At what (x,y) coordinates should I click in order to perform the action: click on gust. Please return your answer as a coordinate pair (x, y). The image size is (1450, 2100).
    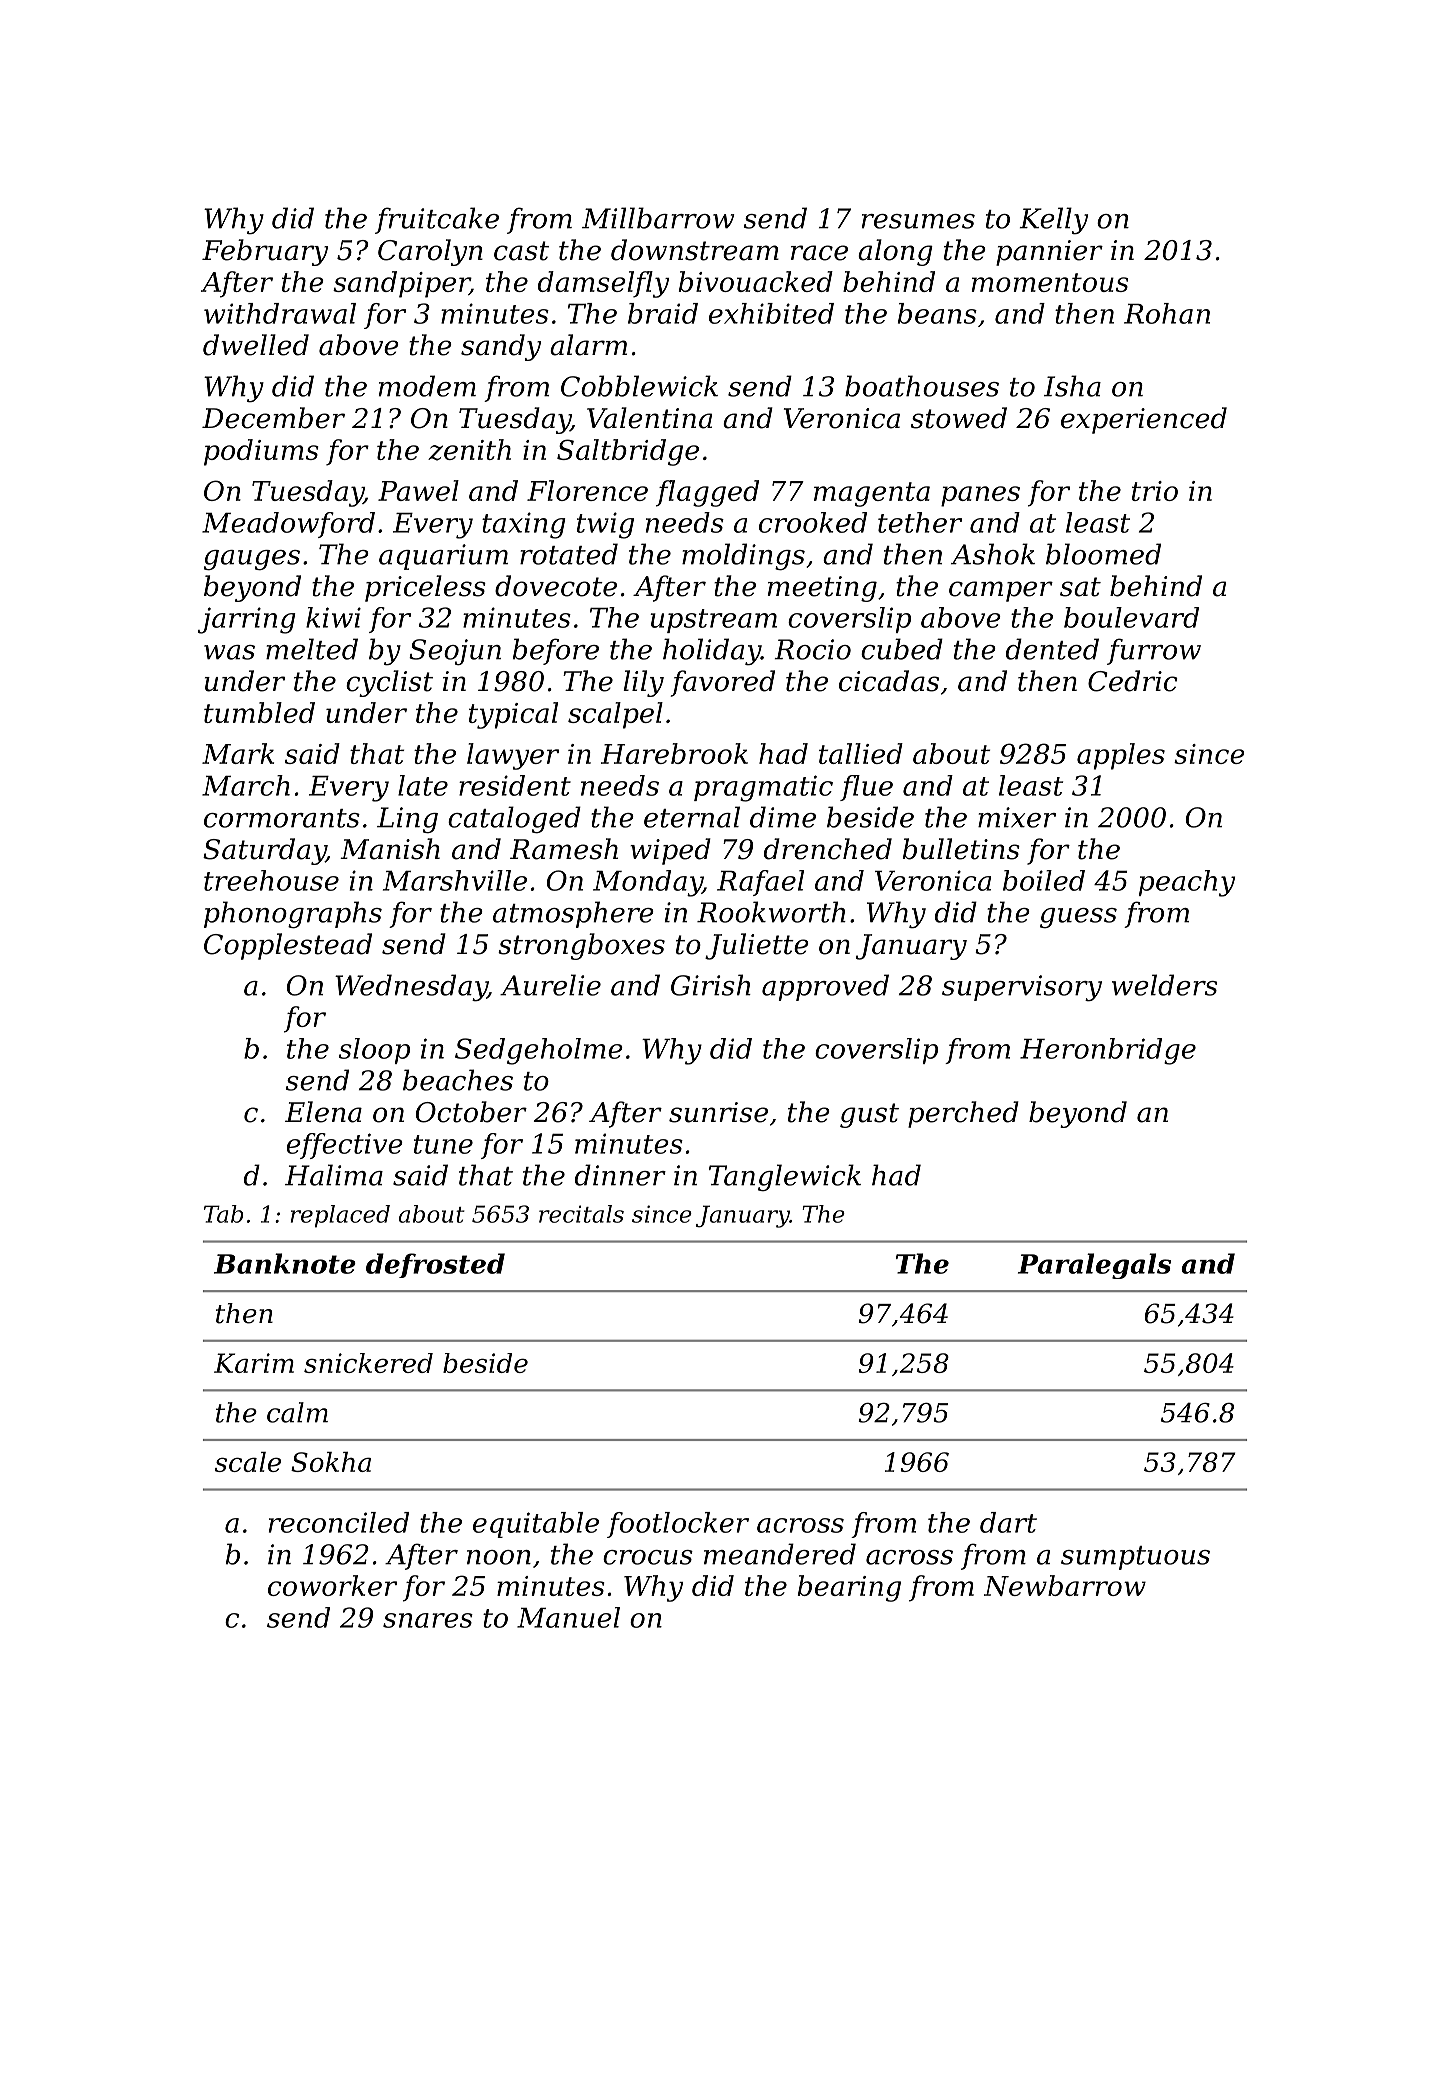
    Looking at the image, I should click on (869, 1115).
